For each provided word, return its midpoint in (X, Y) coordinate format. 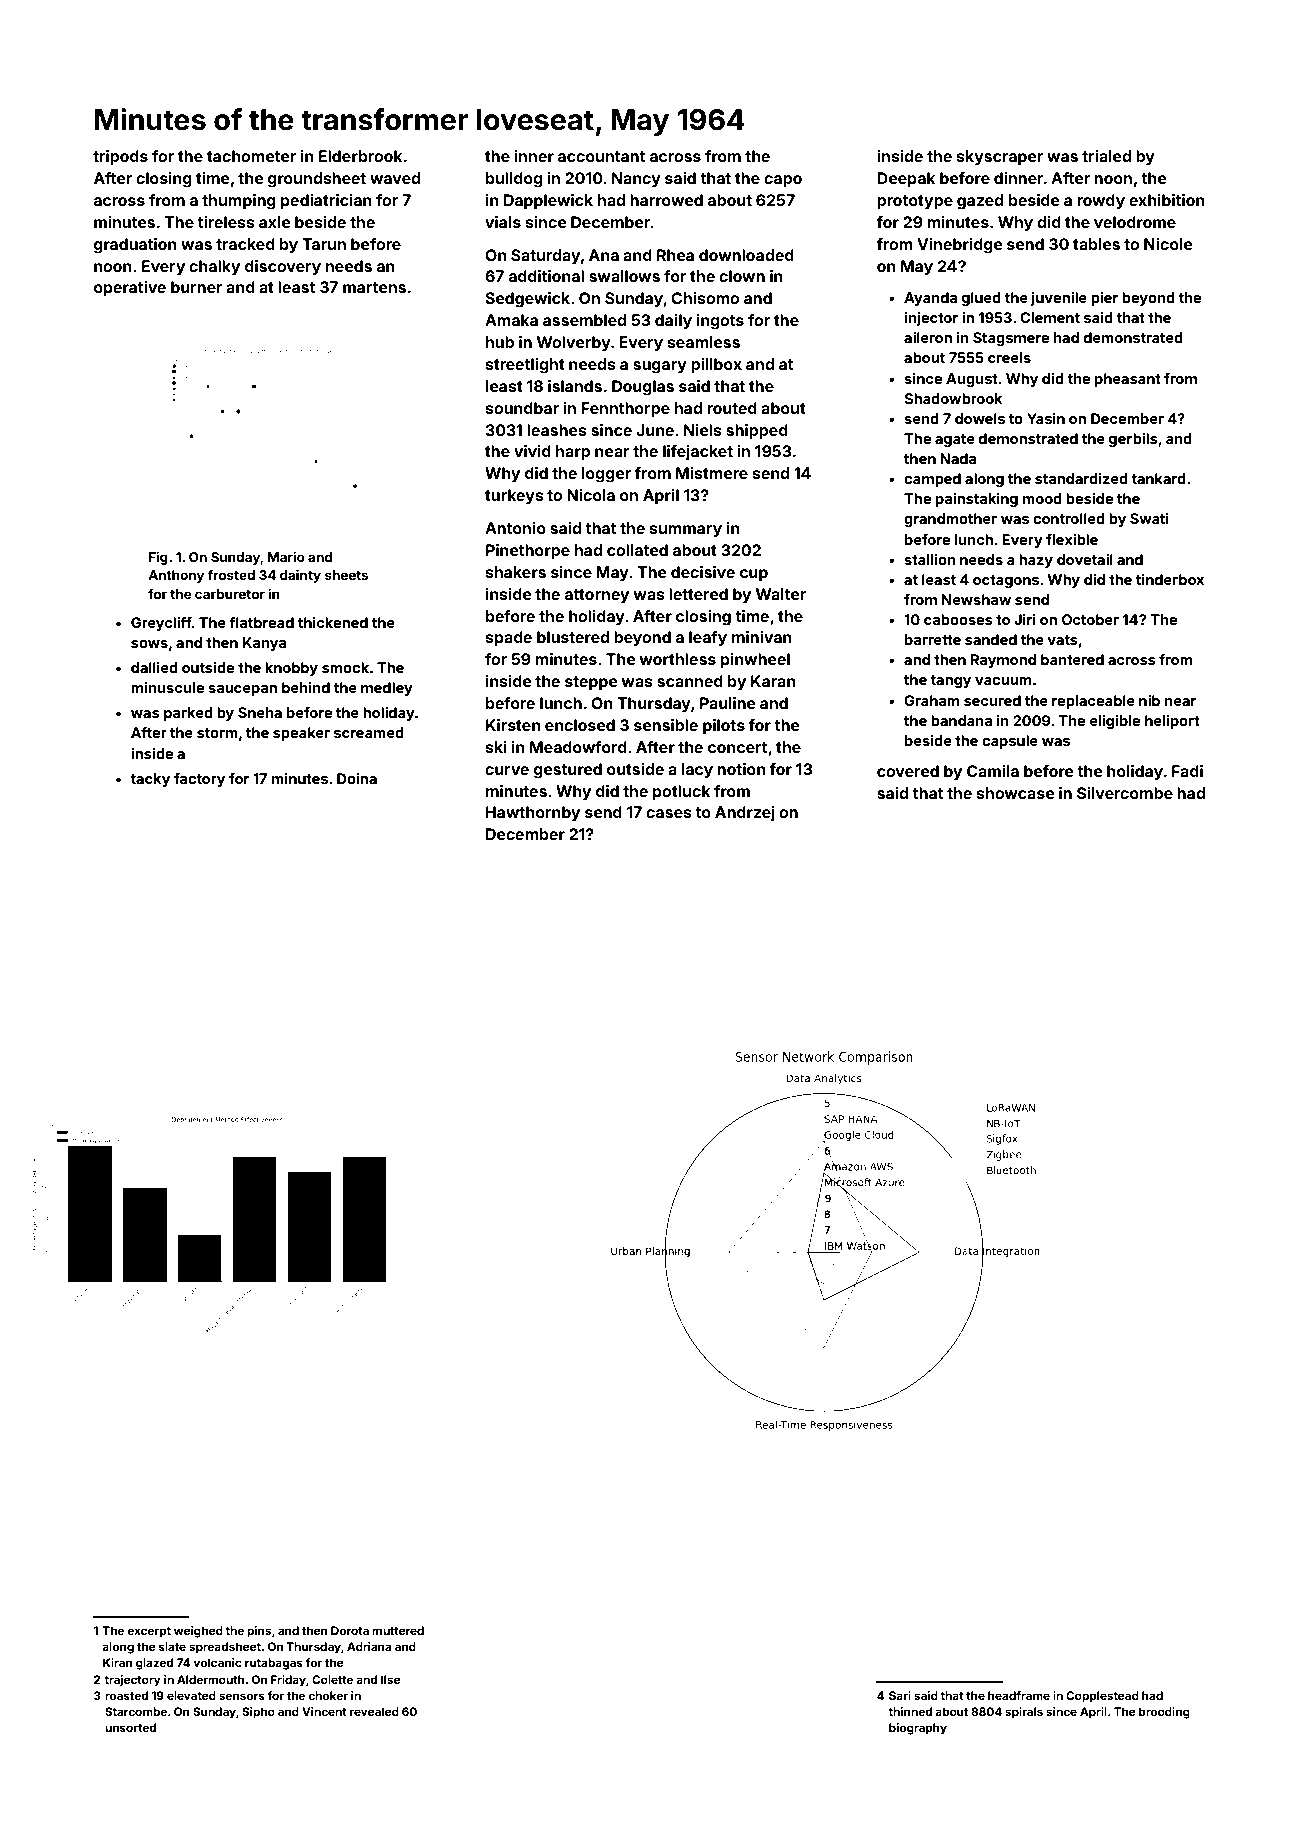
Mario (286, 557)
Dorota (350, 1630)
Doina (357, 778)
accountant (601, 156)
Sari (900, 1695)
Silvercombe (1125, 793)
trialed (1106, 156)
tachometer (251, 156)
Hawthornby (533, 814)
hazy (1036, 561)
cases (669, 813)
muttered (398, 1630)
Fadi (1187, 771)
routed (732, 408)
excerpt (149, 1632)
